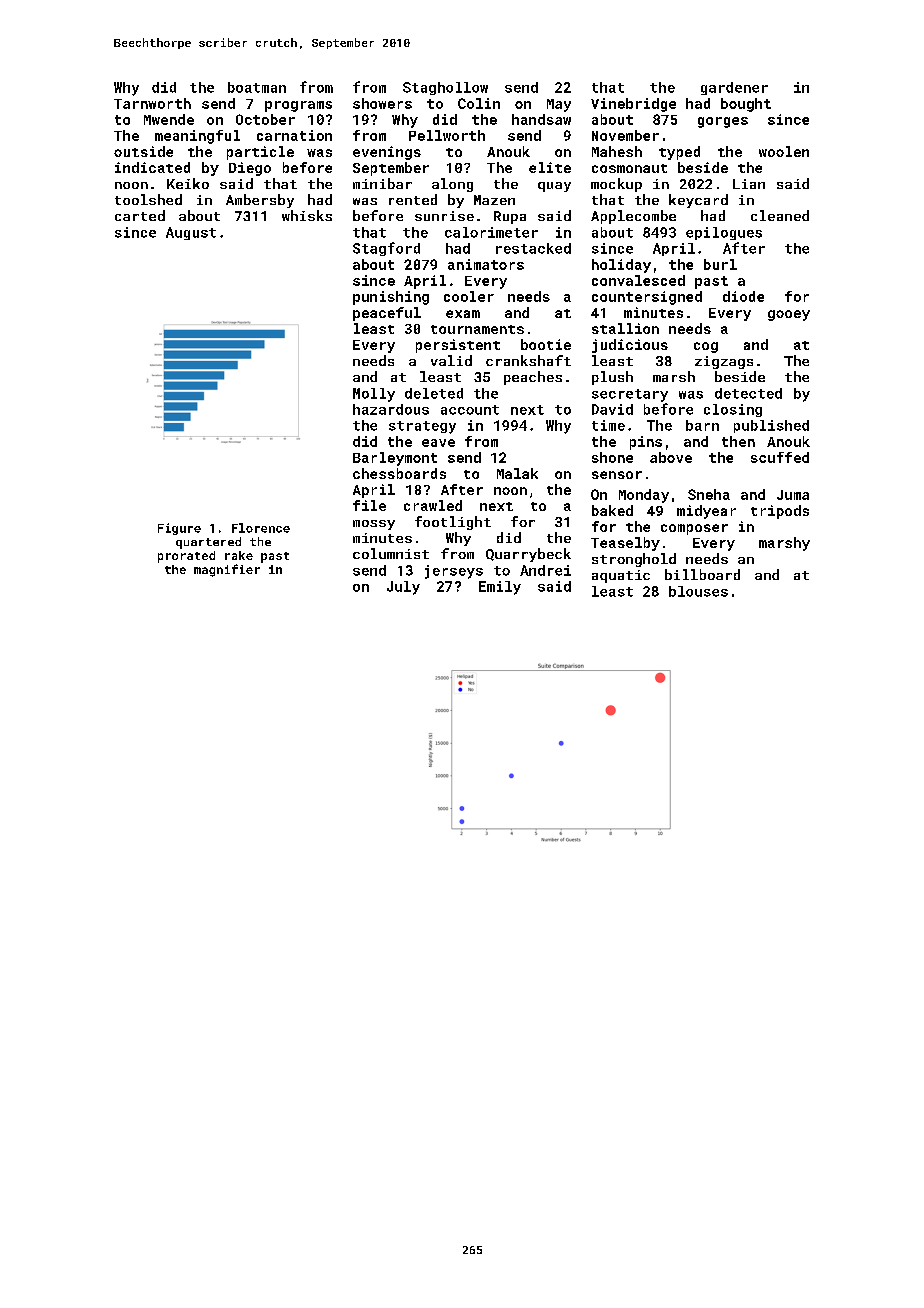  I want to click on above, so click(671, 457).
